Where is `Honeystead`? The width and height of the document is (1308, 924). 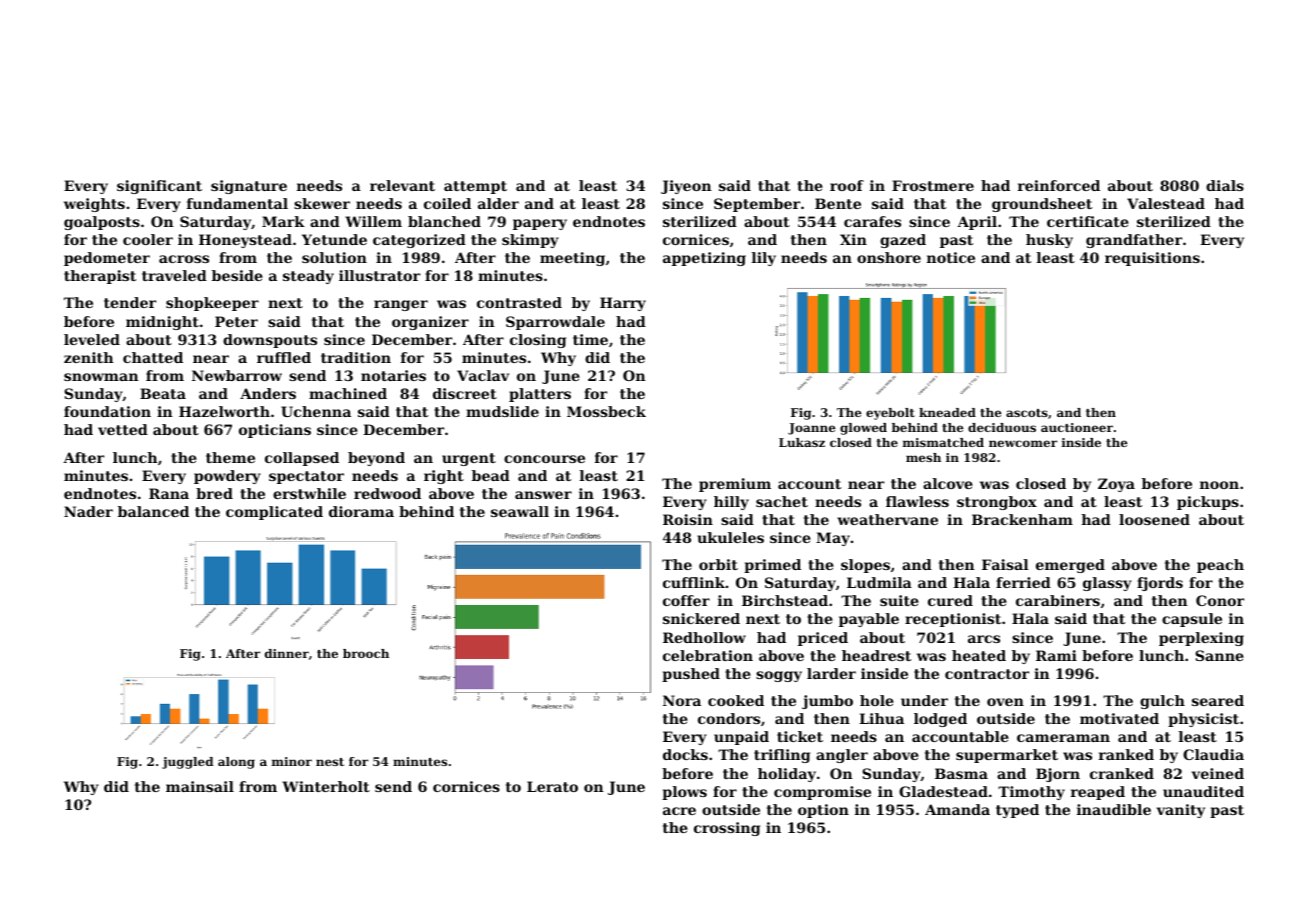 Honeystead is located at coordinates (245, 241).
